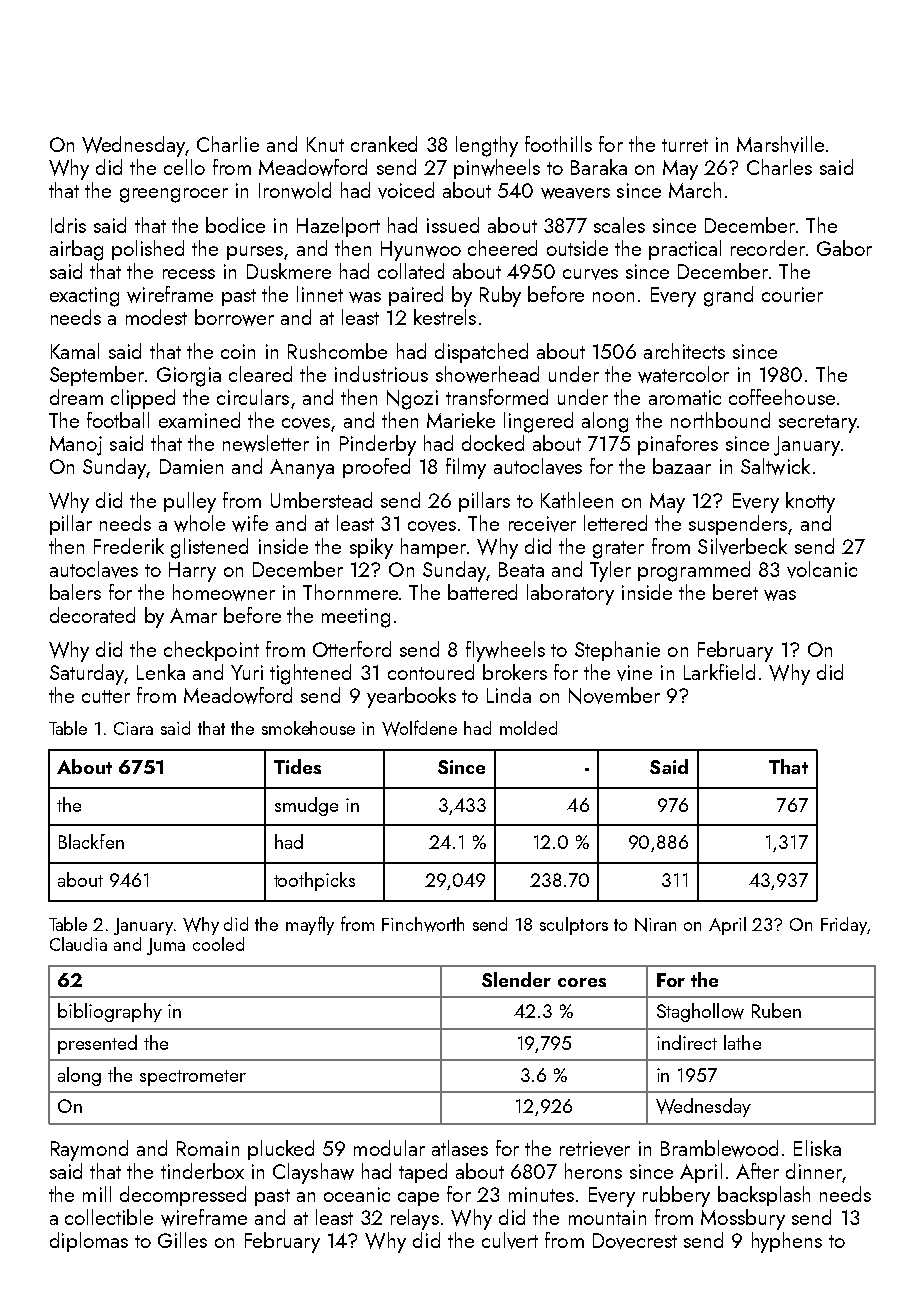  I want to click on lathe, so click(742, 1042).
